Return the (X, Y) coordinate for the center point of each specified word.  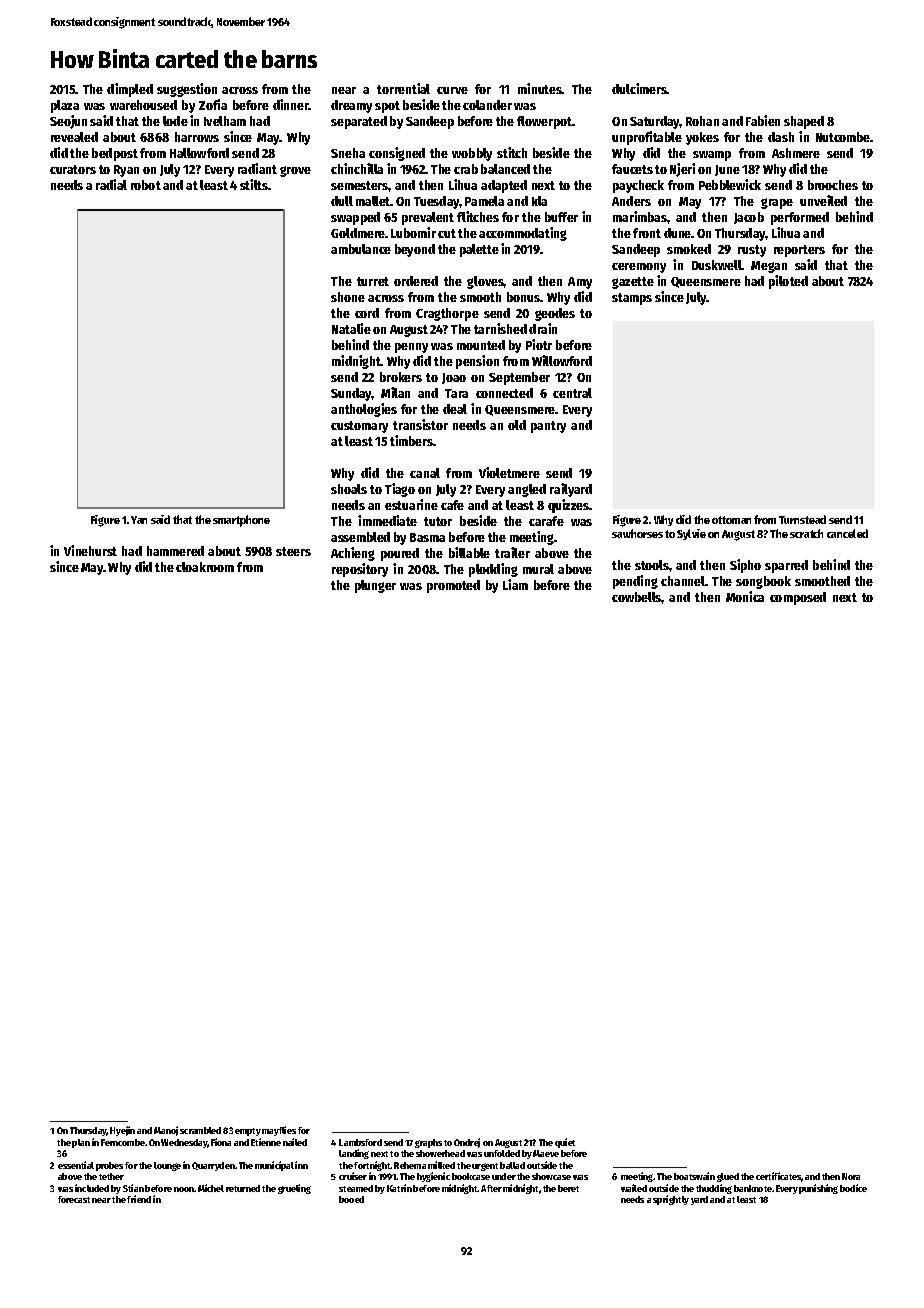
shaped (804, 122)
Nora (851, 1176)
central (572, 393)
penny (411, 348)
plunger (375, 586)
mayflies (279, 1131)
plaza (65, 106)
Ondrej (467, 1143)
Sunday (351, 394)
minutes (540, 88)
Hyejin (122, 1131)
